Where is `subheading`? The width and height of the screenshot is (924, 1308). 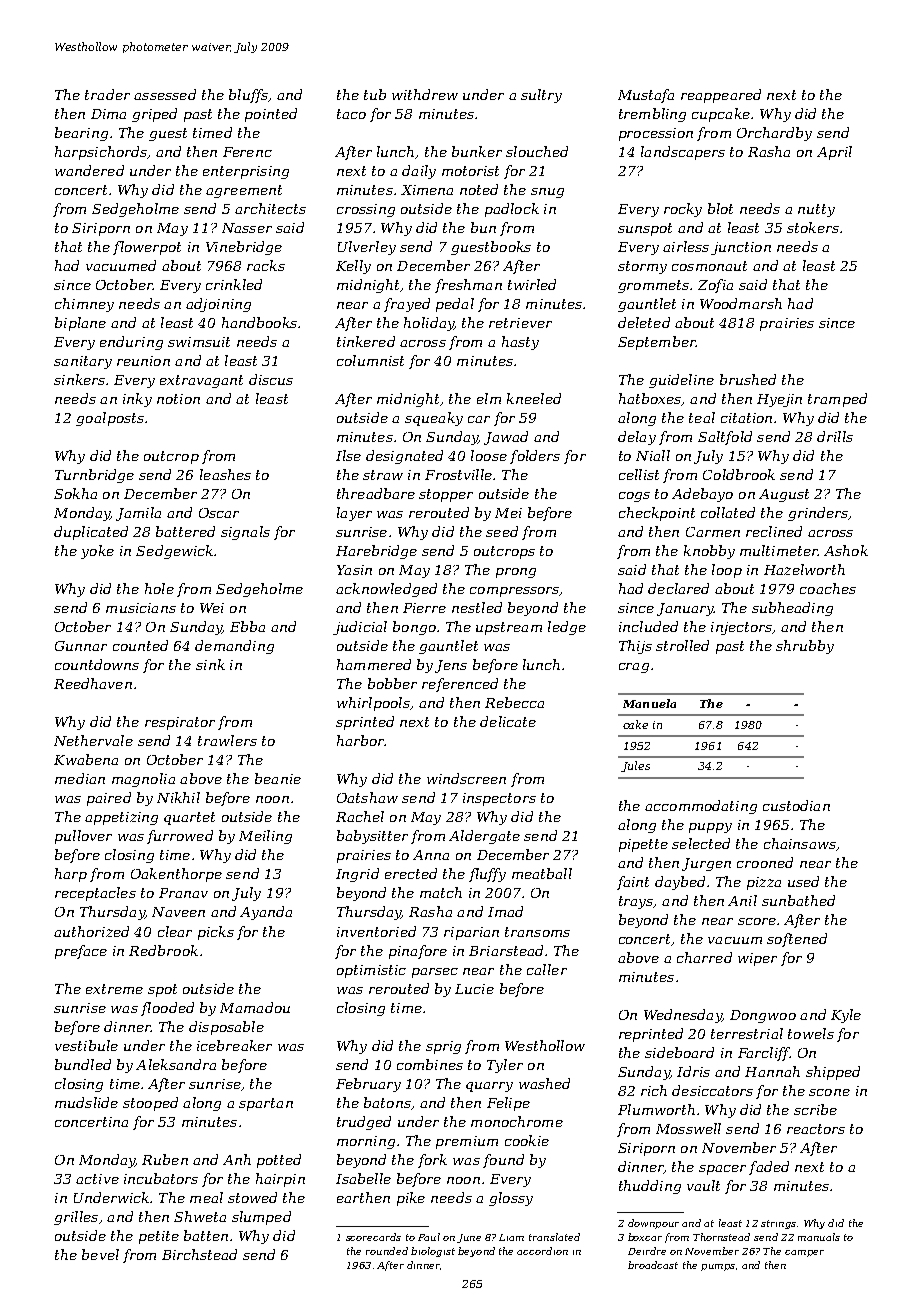
subheading is located at coordinates (792, 609).
